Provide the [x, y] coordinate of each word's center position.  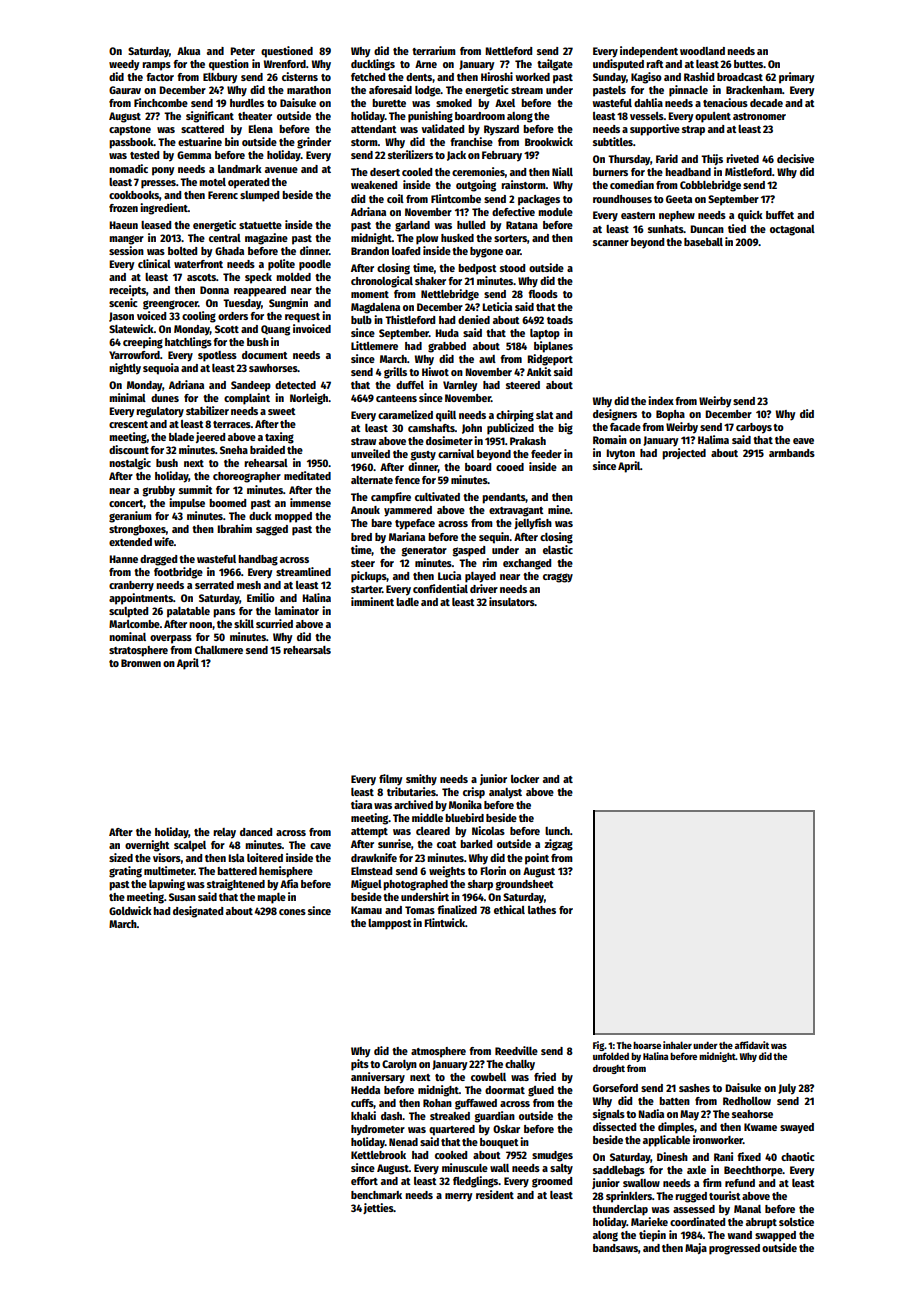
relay [224, 833]
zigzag [558, 845]
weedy [124, 65]
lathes [542, 910]
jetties [378, 1208]
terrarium [434, 50]
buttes [748, 64]
